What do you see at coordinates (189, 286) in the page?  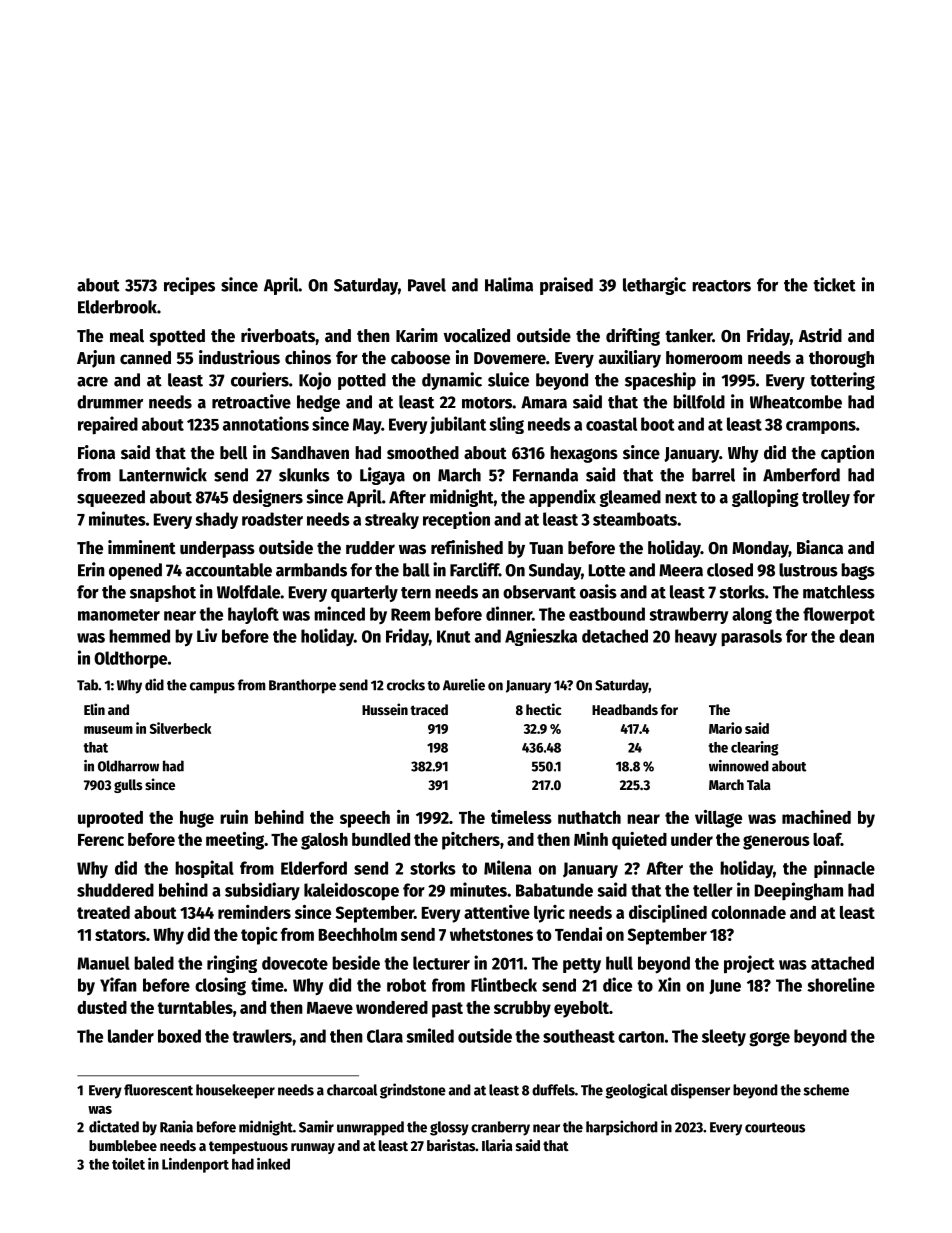 I see `recipes` at bounding box center [189, 286].
